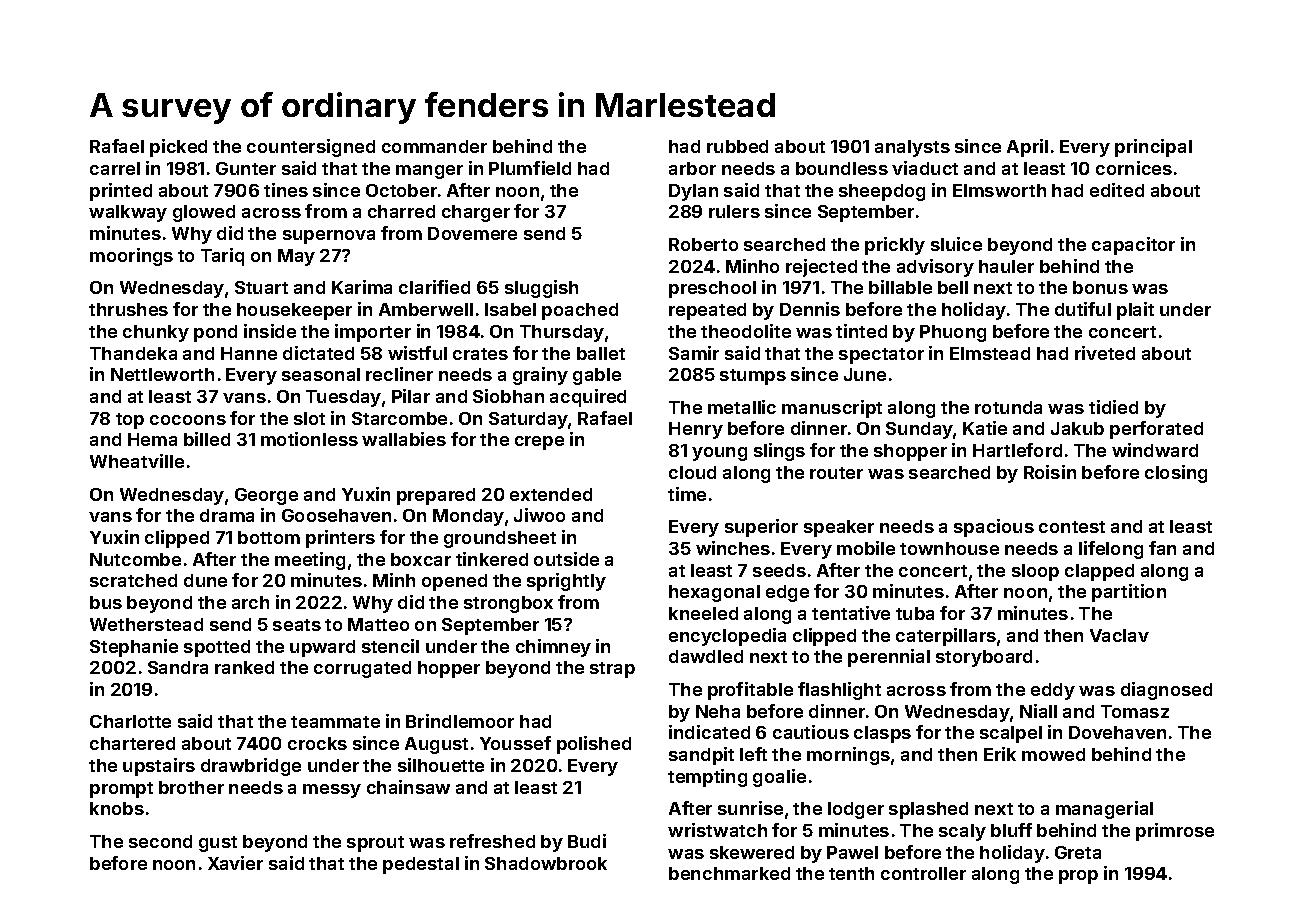 The height and width of the page is (924, 1308). I want to click on Xavier, so click(235, 863).
